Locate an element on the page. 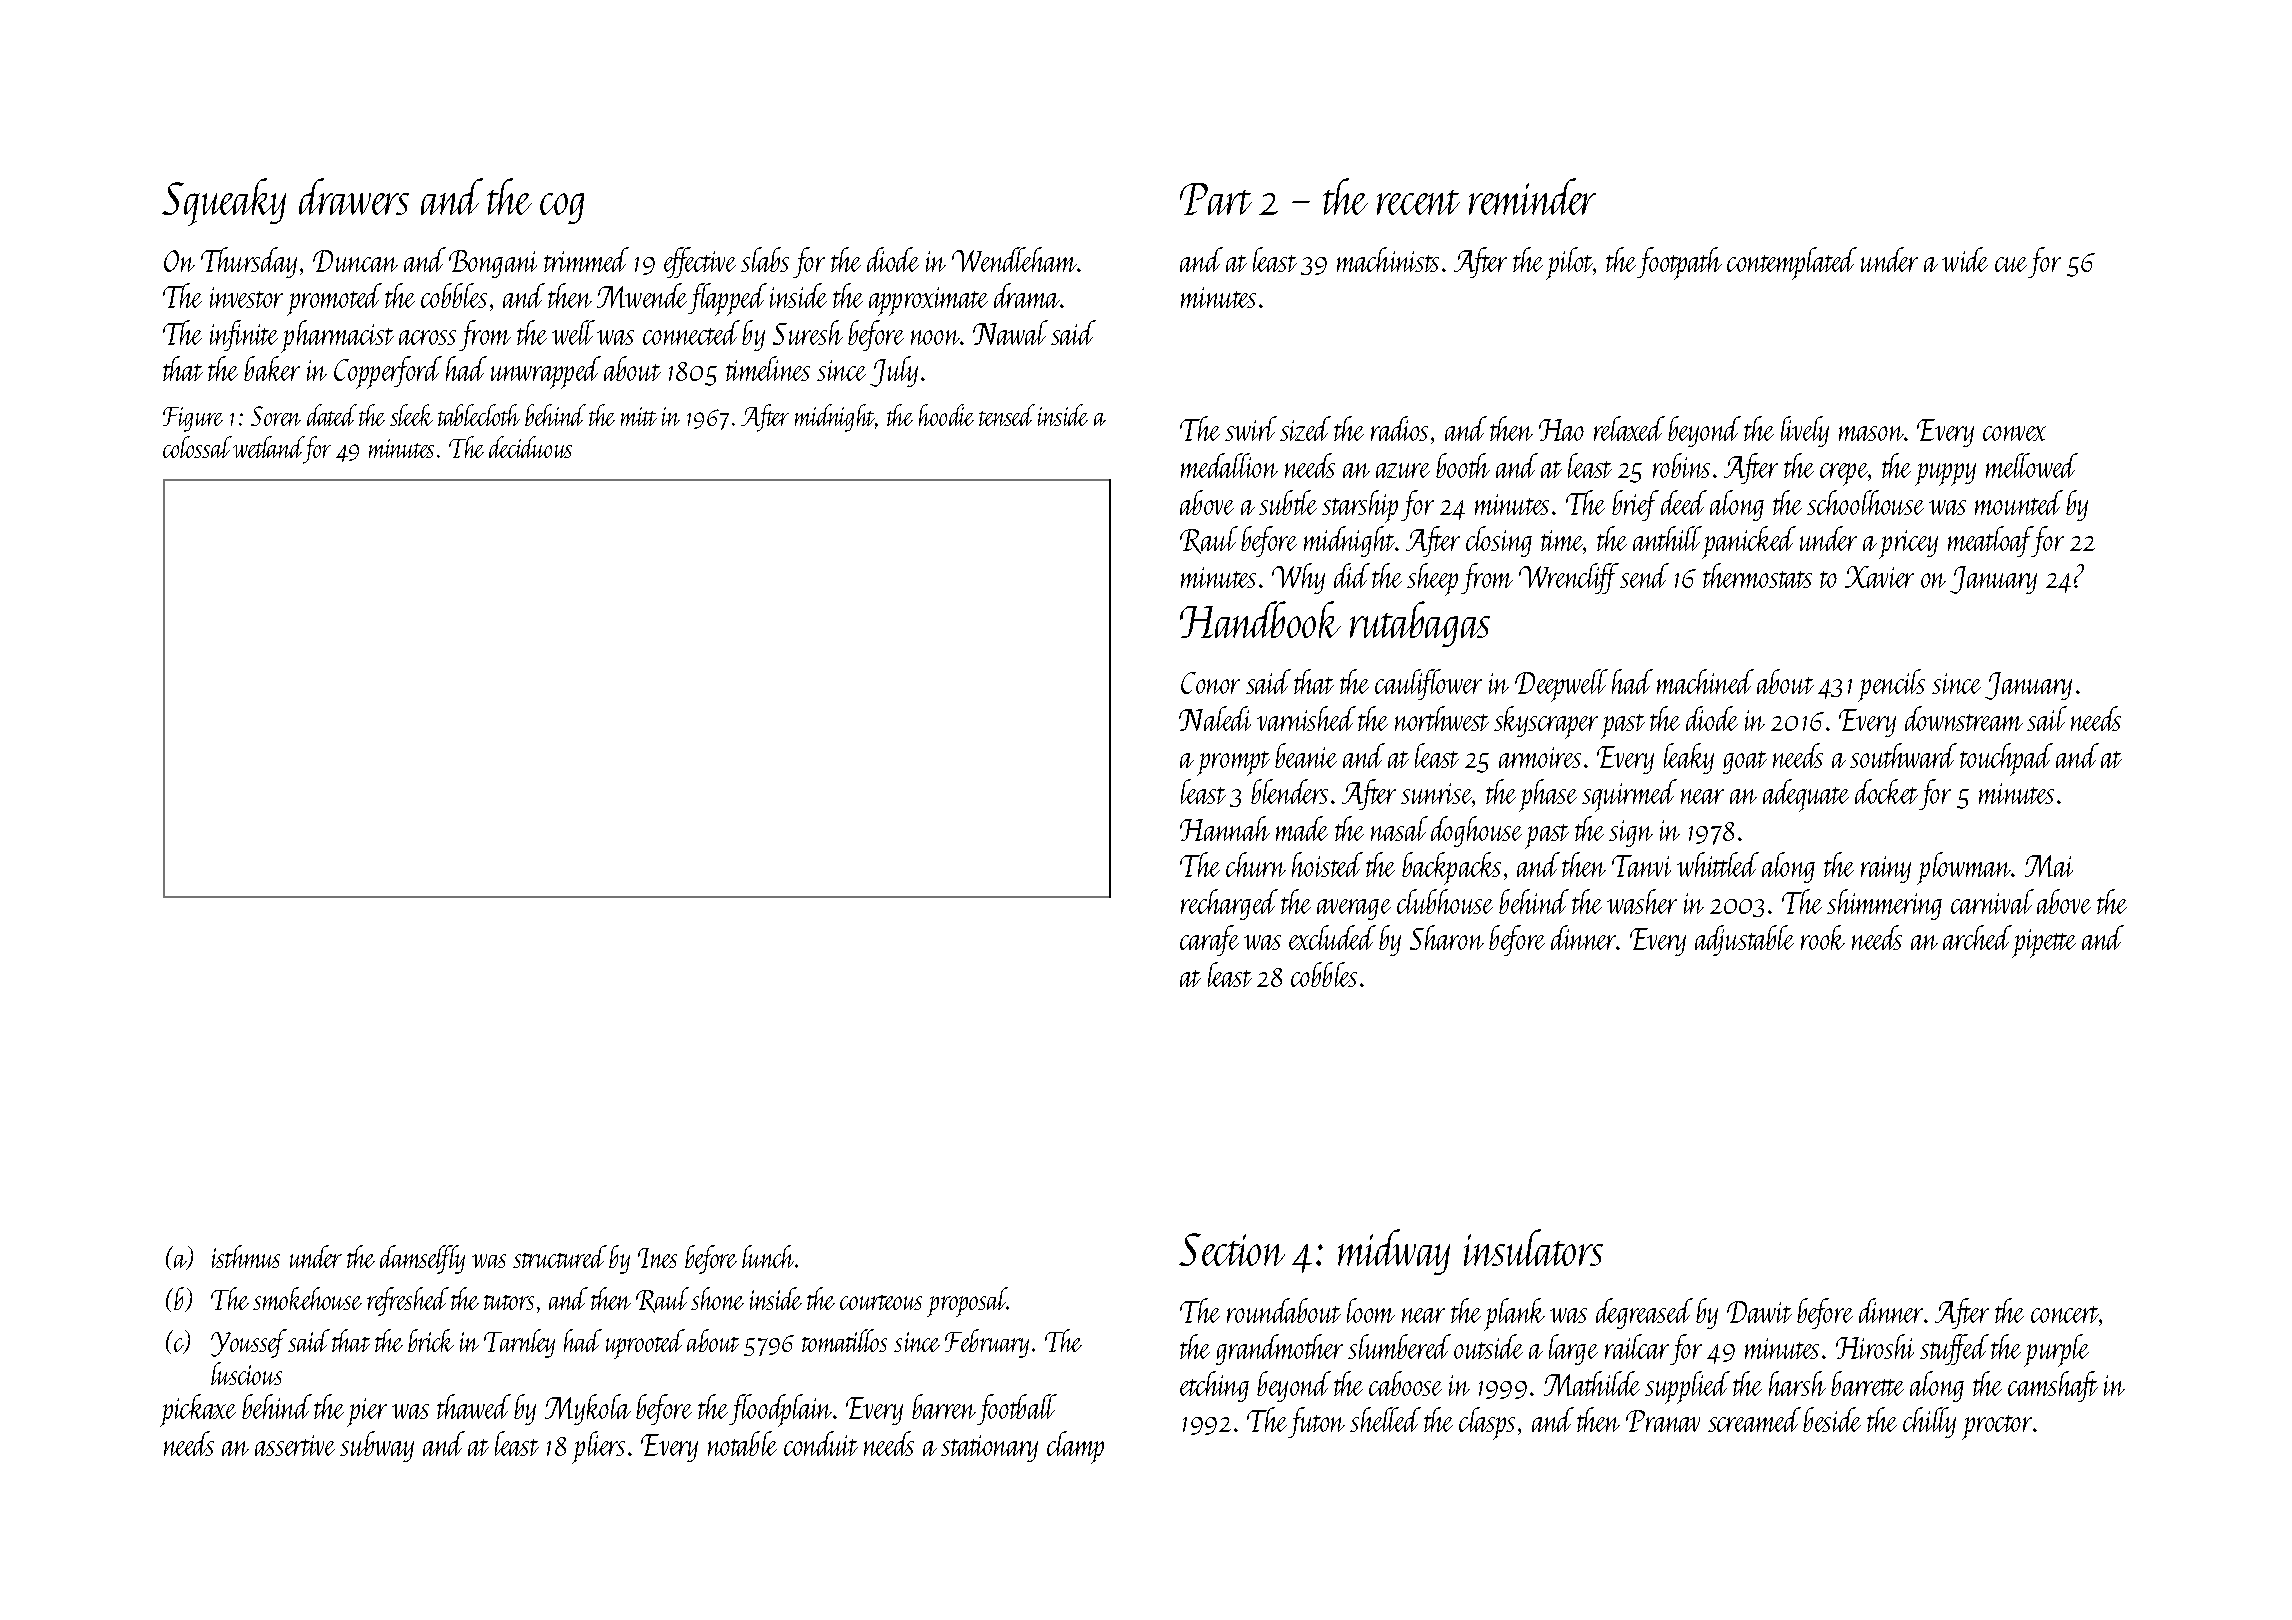 The height and width of the document is (1620, 2292). churn is located at coordinates (1256, 864).
